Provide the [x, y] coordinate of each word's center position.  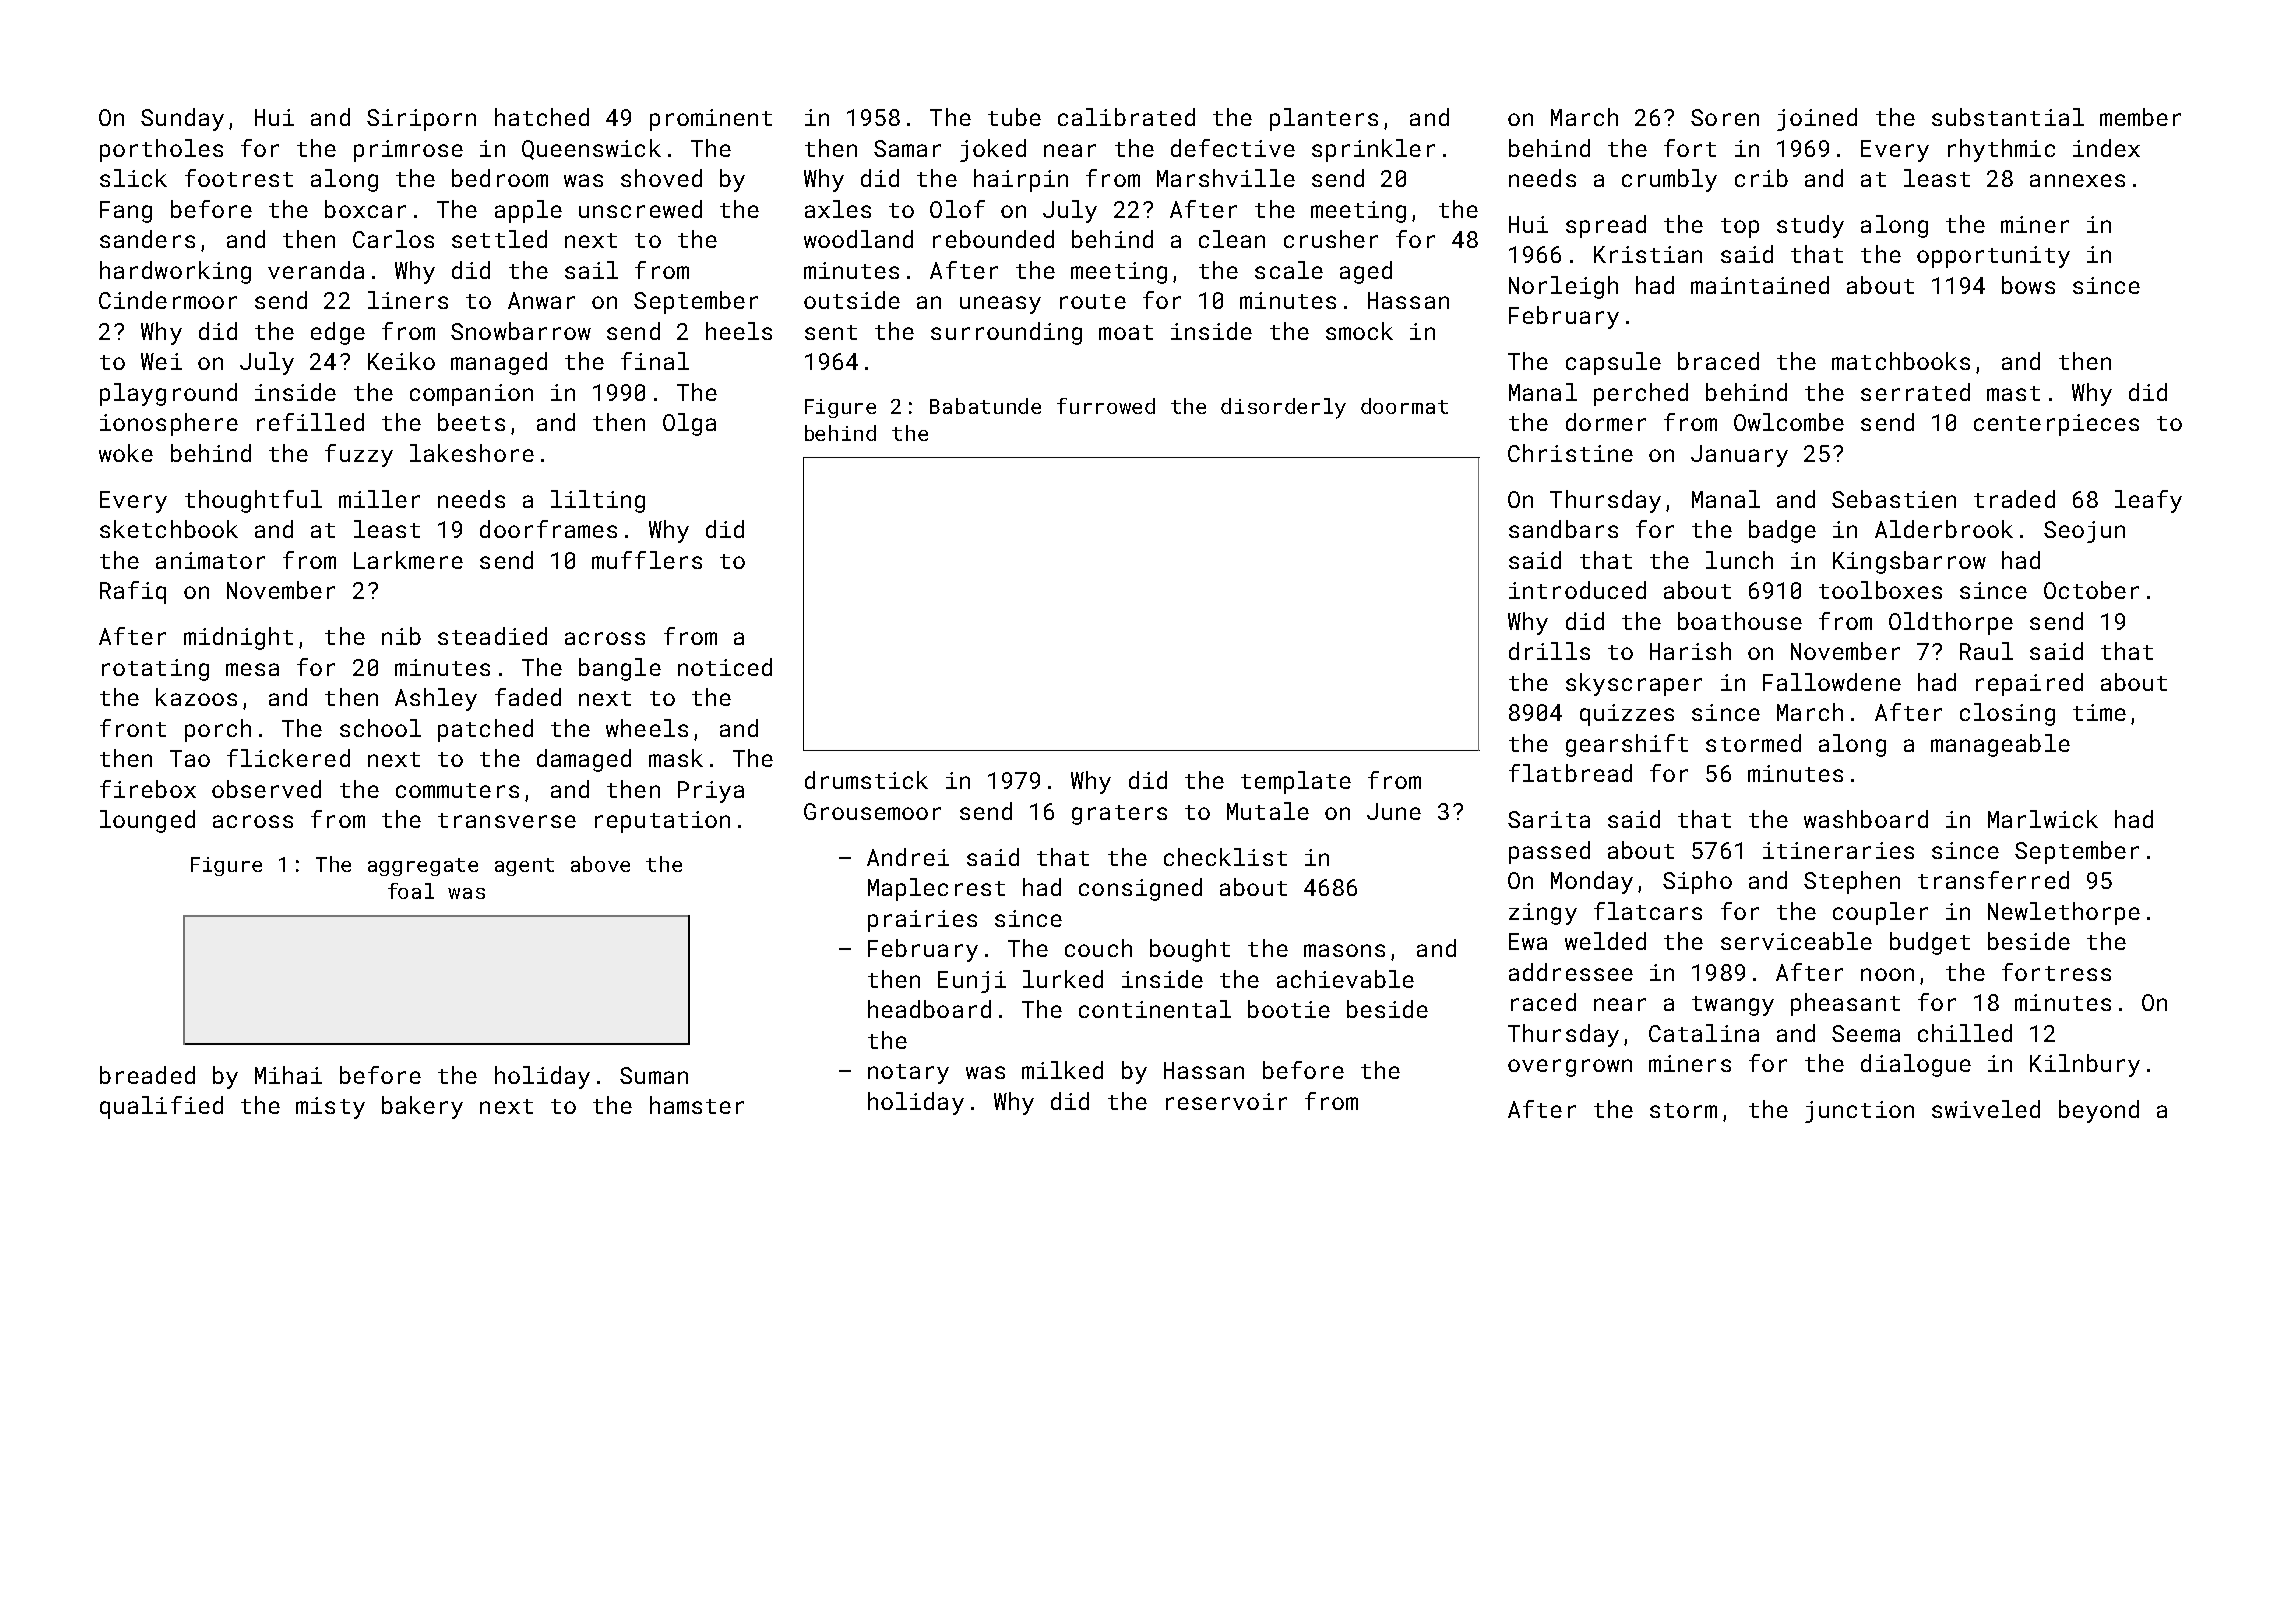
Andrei [908, 857]
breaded [147, 1075]
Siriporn [421, 120]
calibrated [1126, 117]
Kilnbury [2085, 1065]
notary [908, 1074]
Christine [1570, 453]
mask [676, 758]
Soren [1725, 117]
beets [471, 422]
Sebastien [1894, 499]
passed [1549, 852]
